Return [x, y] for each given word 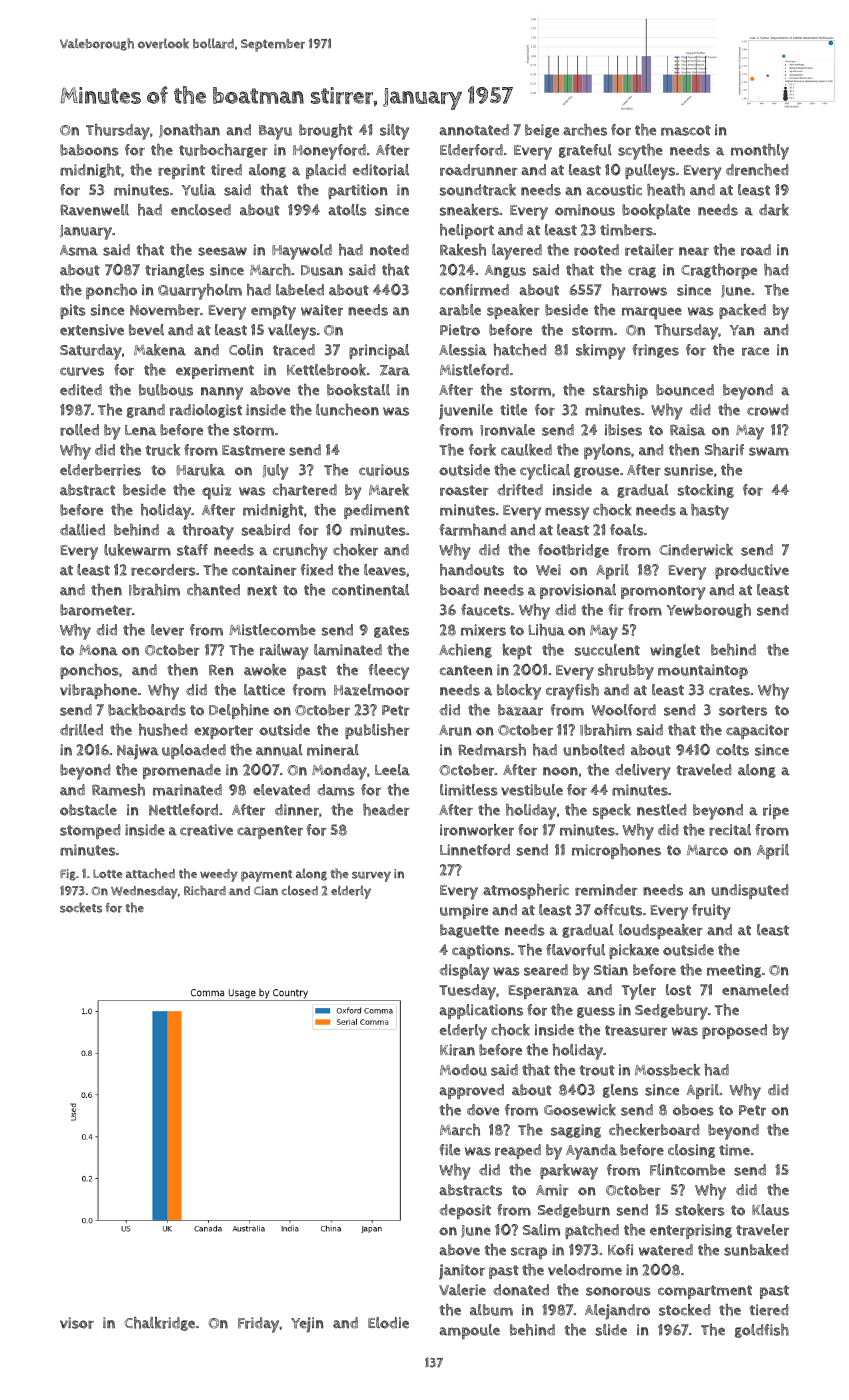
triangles [174, 271]
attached [150, 873]
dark [774, 210]
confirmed [474, 290]
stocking [706, 491]
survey [371, 876]
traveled [704, 770]
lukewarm [137, 550]
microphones [616, 851]
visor [77, 1323]
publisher [377, 731]
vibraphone [98, 691]
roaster [464, 490]
